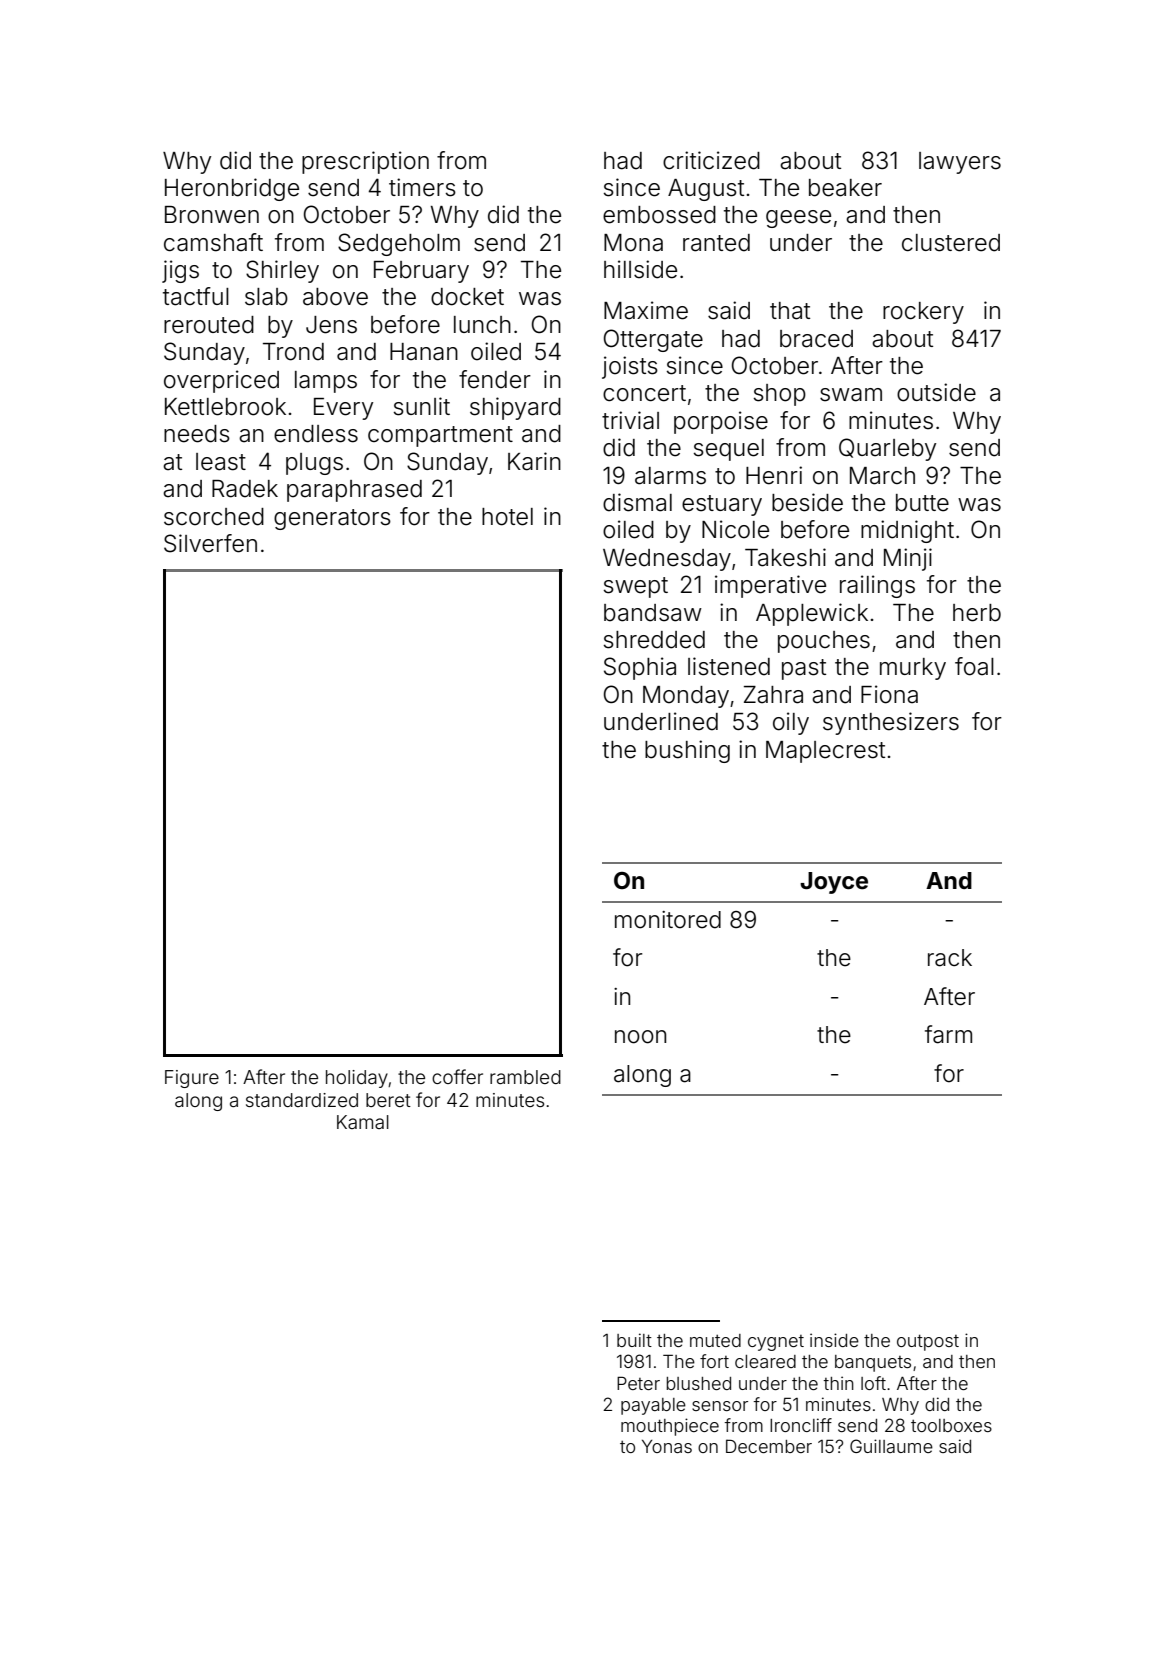 The width and height of the page is (1165, 1654). I want to click on bushing, so click(687, 751).
